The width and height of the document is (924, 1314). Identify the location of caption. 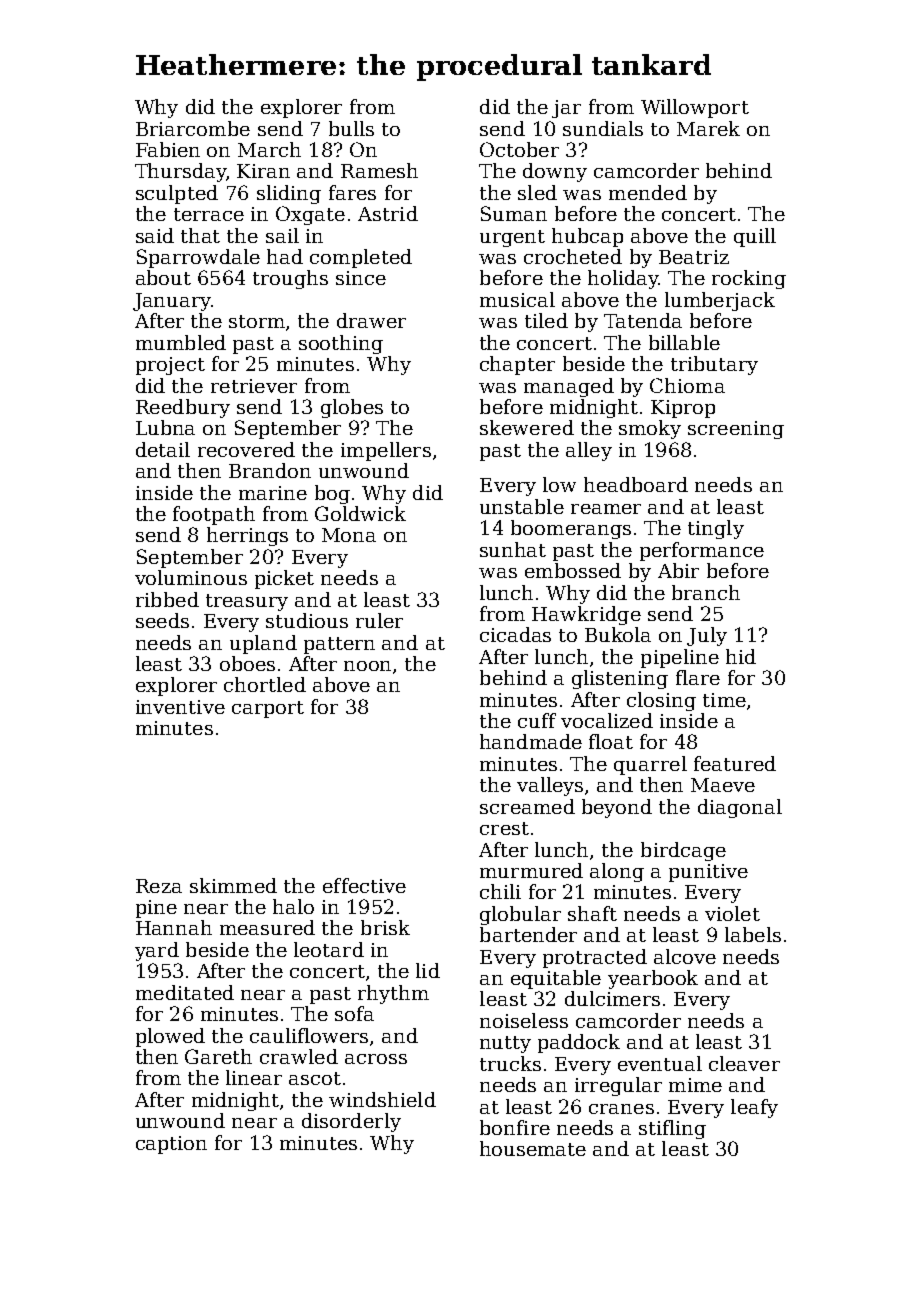
(171, 1145).
